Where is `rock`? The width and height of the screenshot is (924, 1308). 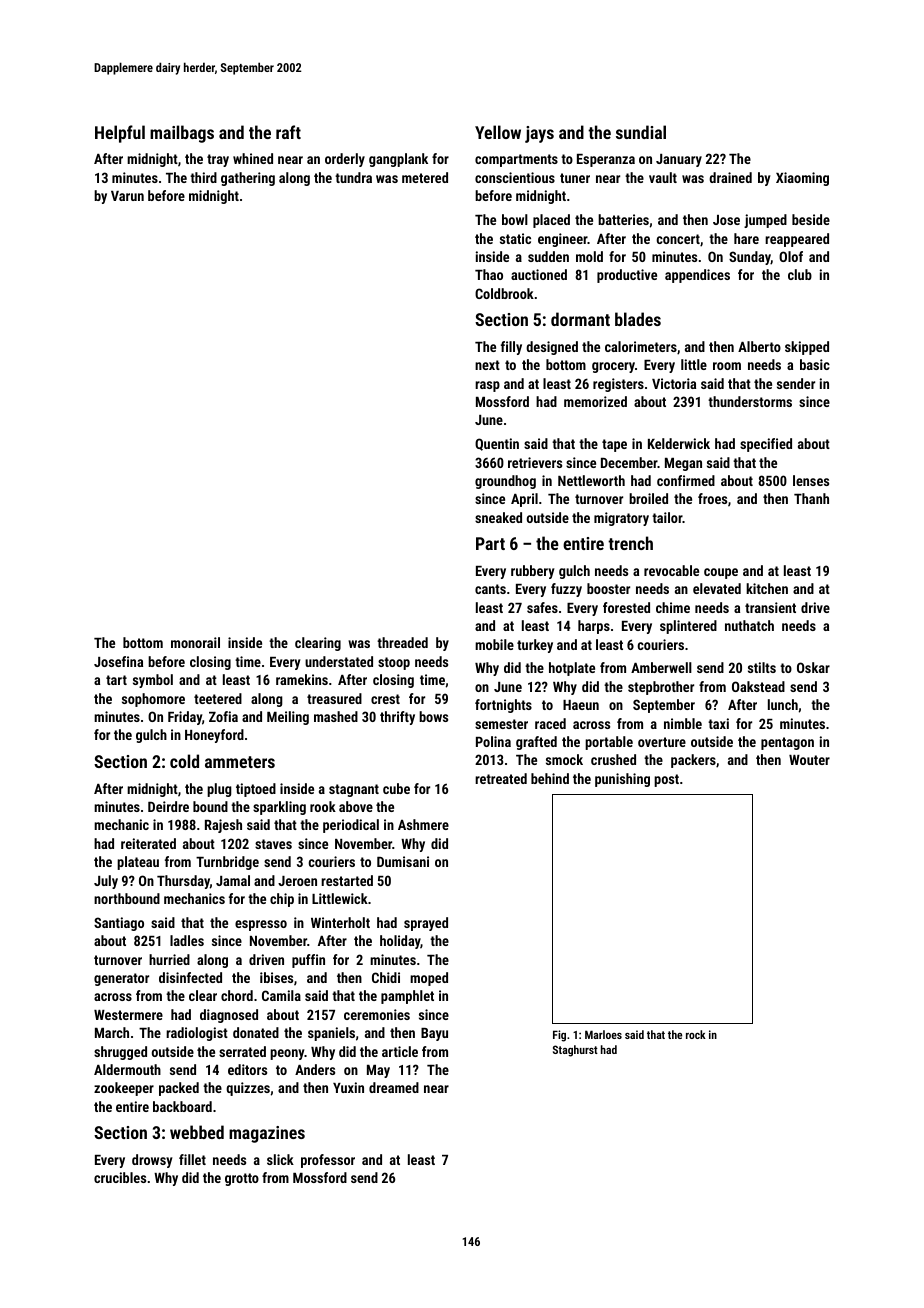
rock is located at coordinates (696, 1034).
